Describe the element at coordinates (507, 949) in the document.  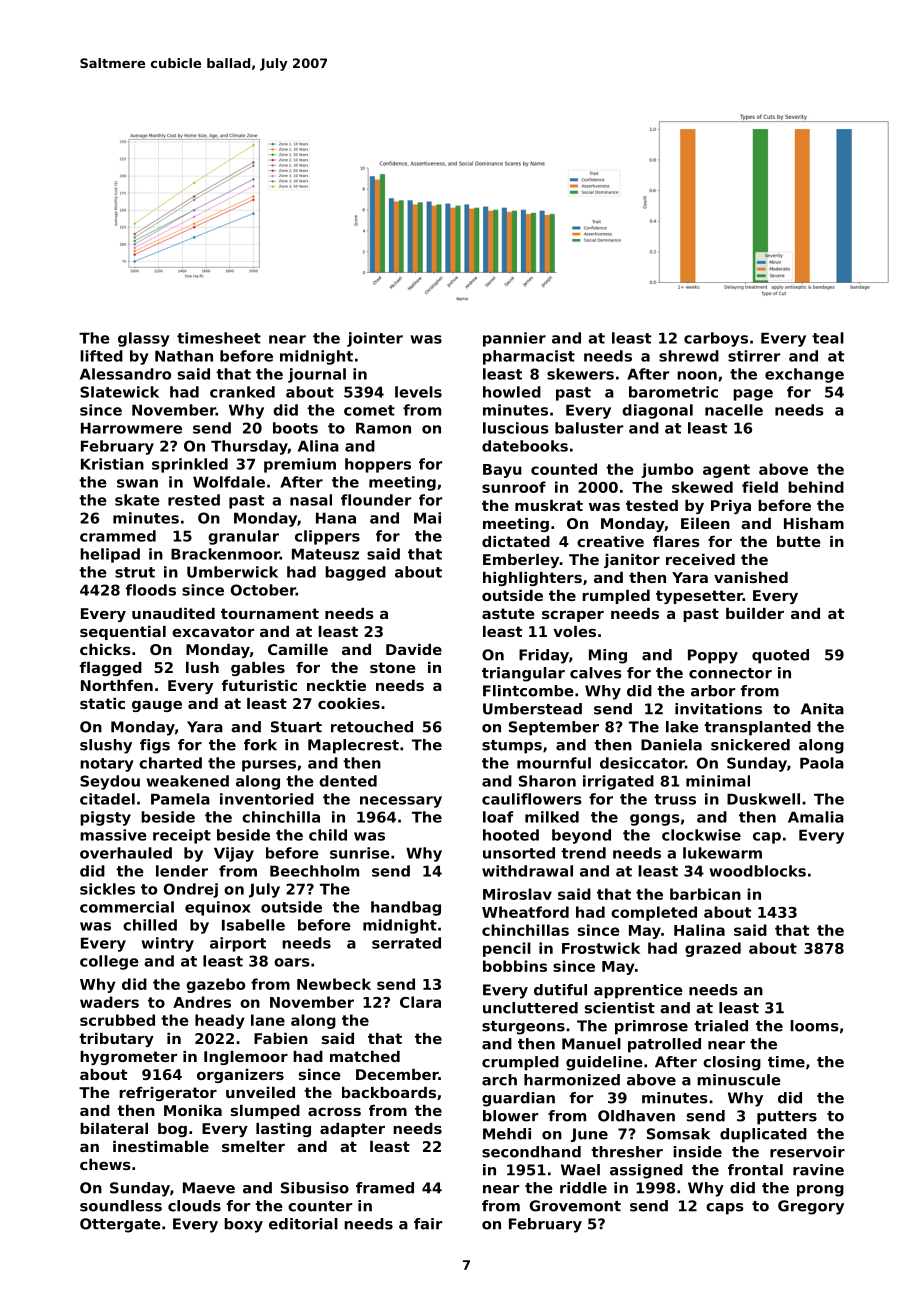
I see `pencil` at that location.
